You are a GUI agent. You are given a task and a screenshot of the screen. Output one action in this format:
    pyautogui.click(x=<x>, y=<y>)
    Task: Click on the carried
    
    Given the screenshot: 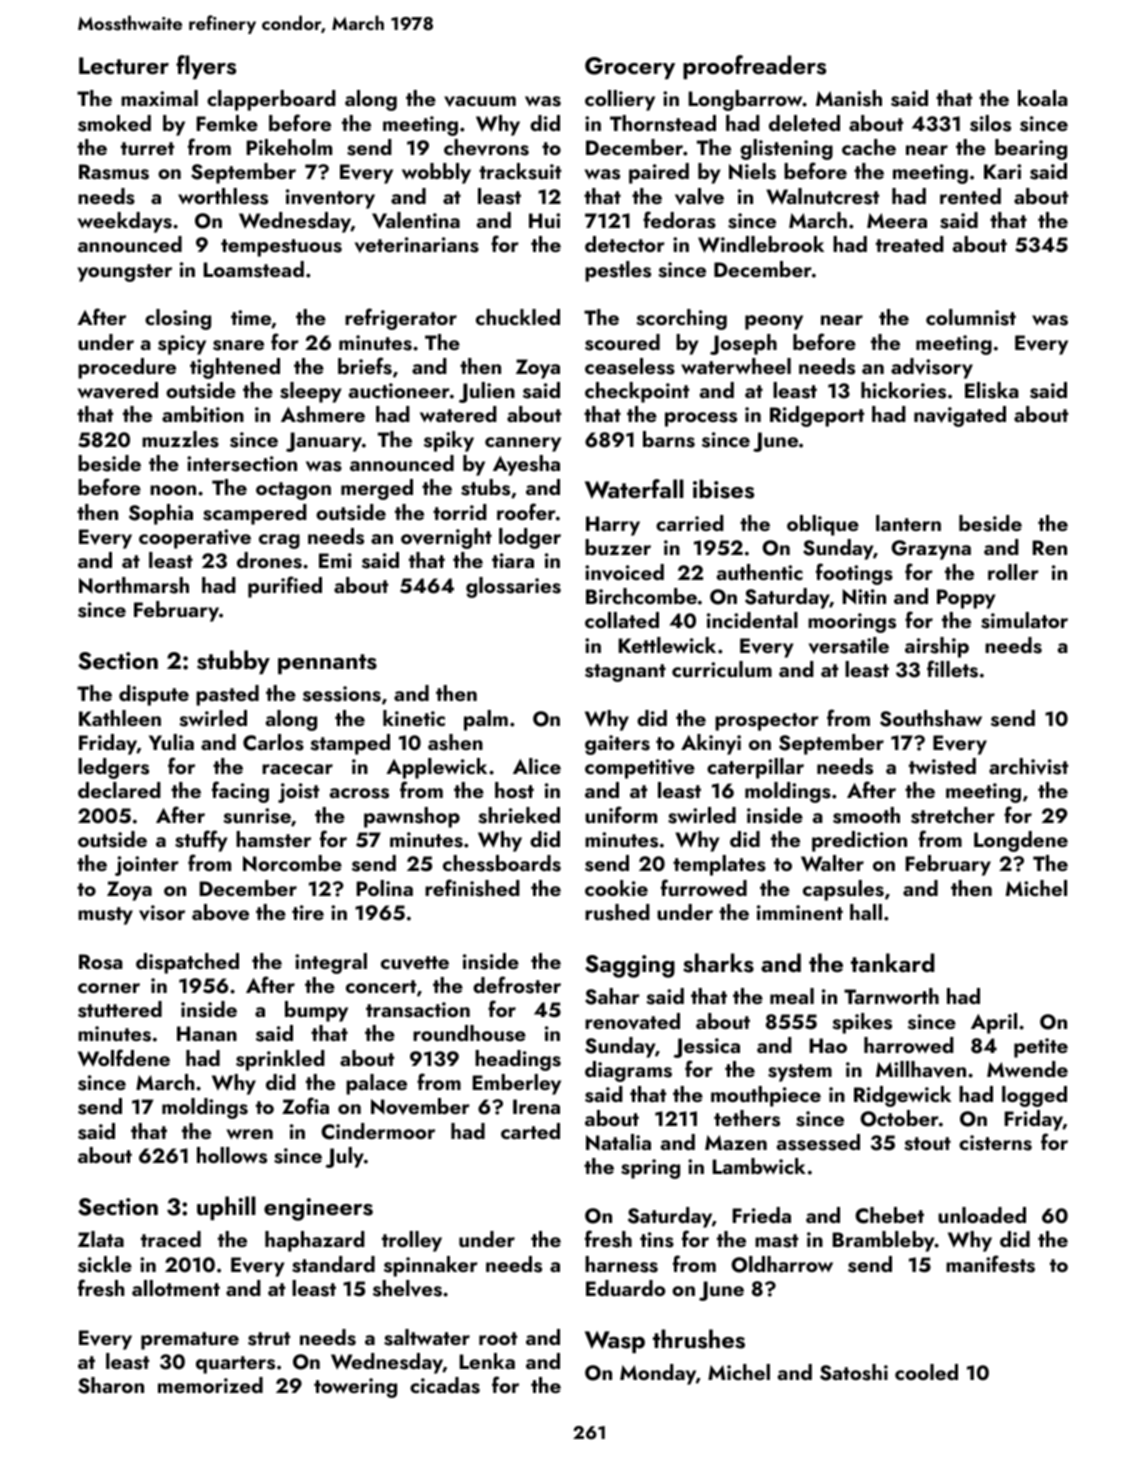 What is the action you would take?
    pyautogui.click(x=690, y=523)
